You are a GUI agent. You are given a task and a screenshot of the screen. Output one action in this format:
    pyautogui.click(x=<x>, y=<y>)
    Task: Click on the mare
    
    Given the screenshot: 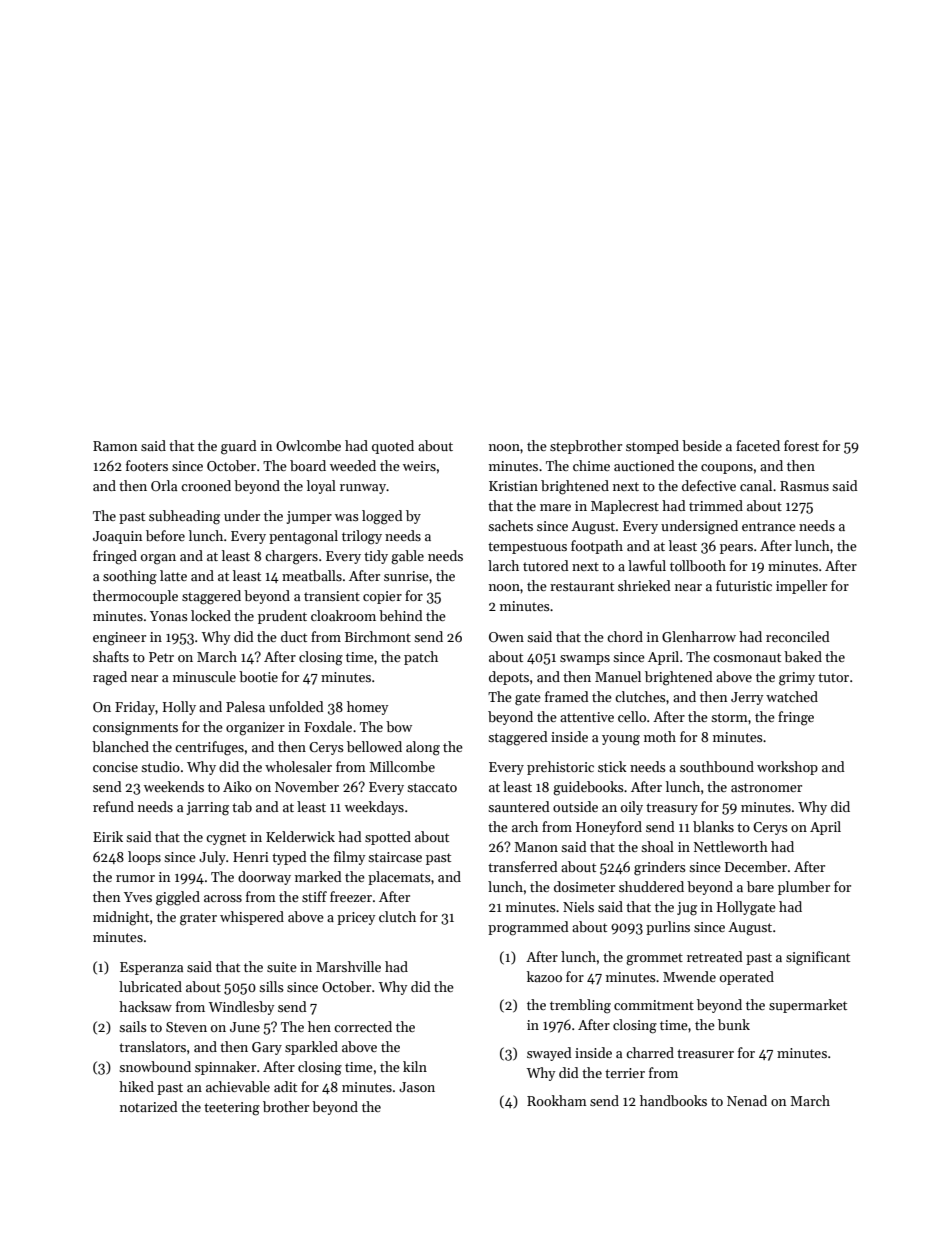 What is the action you would take?
    pyautogui.click(x=555, y=507)
